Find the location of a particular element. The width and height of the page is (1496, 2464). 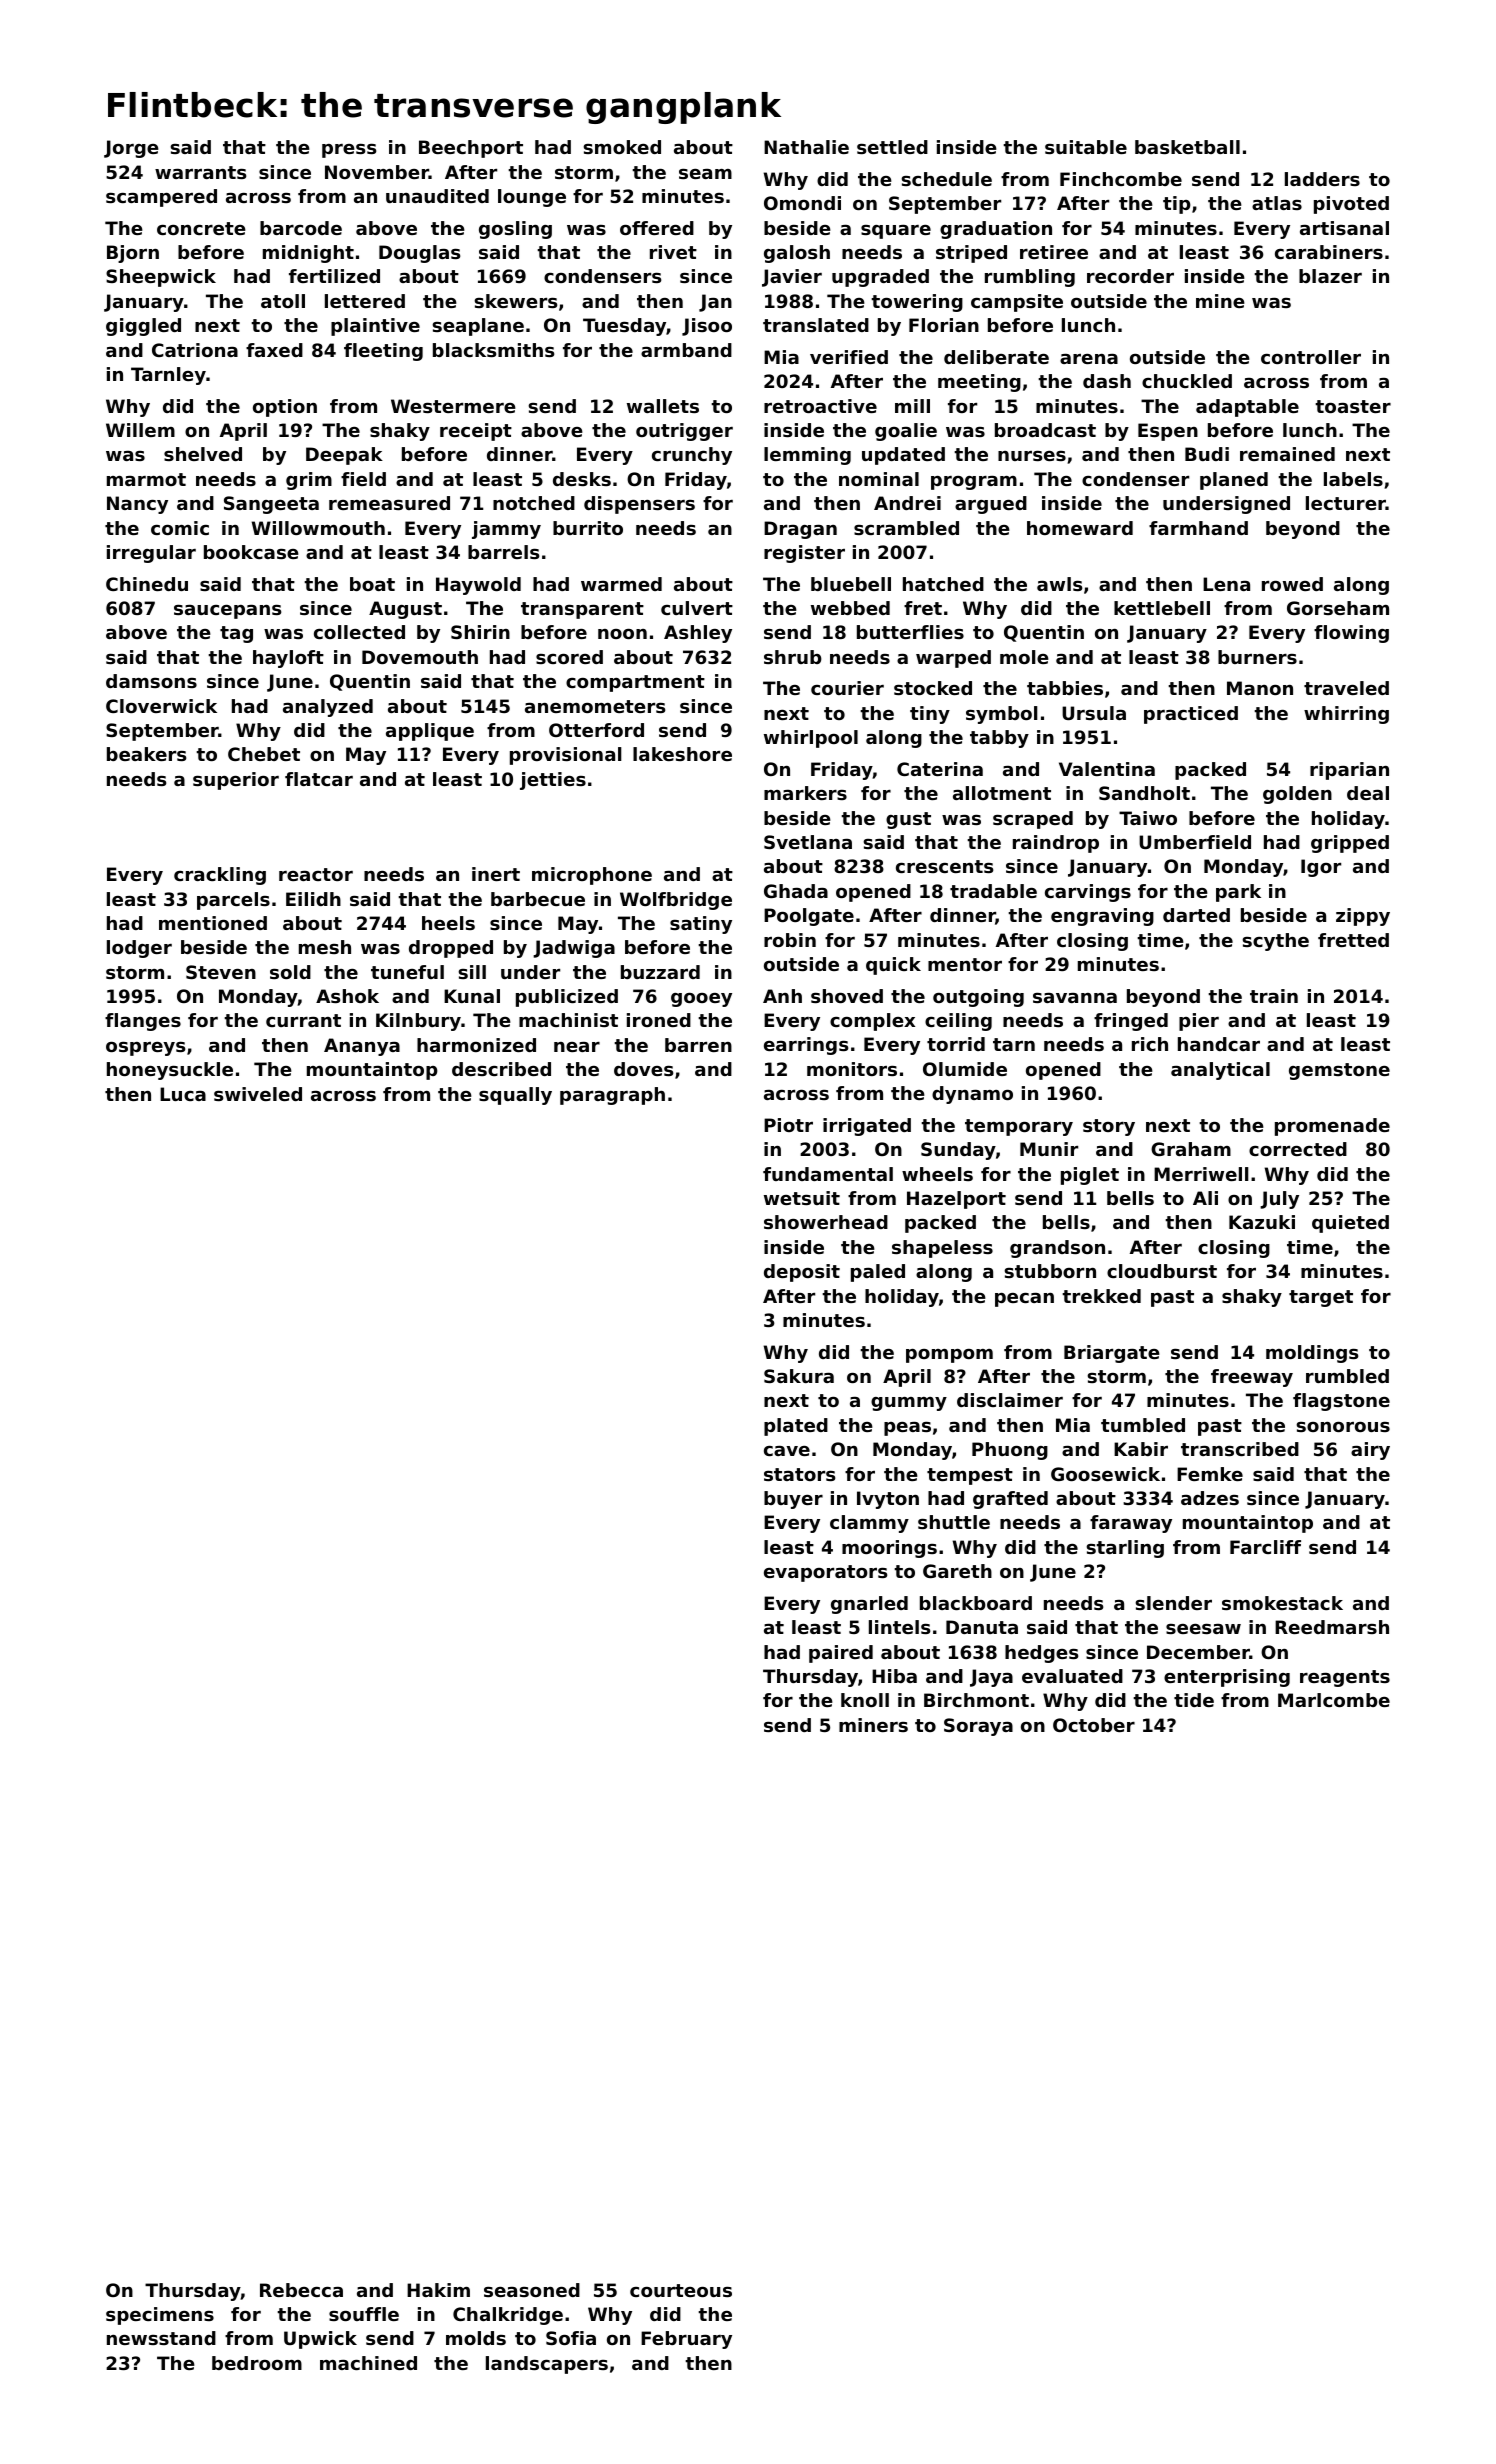

knoll is located at coordinates (865, 1700).
